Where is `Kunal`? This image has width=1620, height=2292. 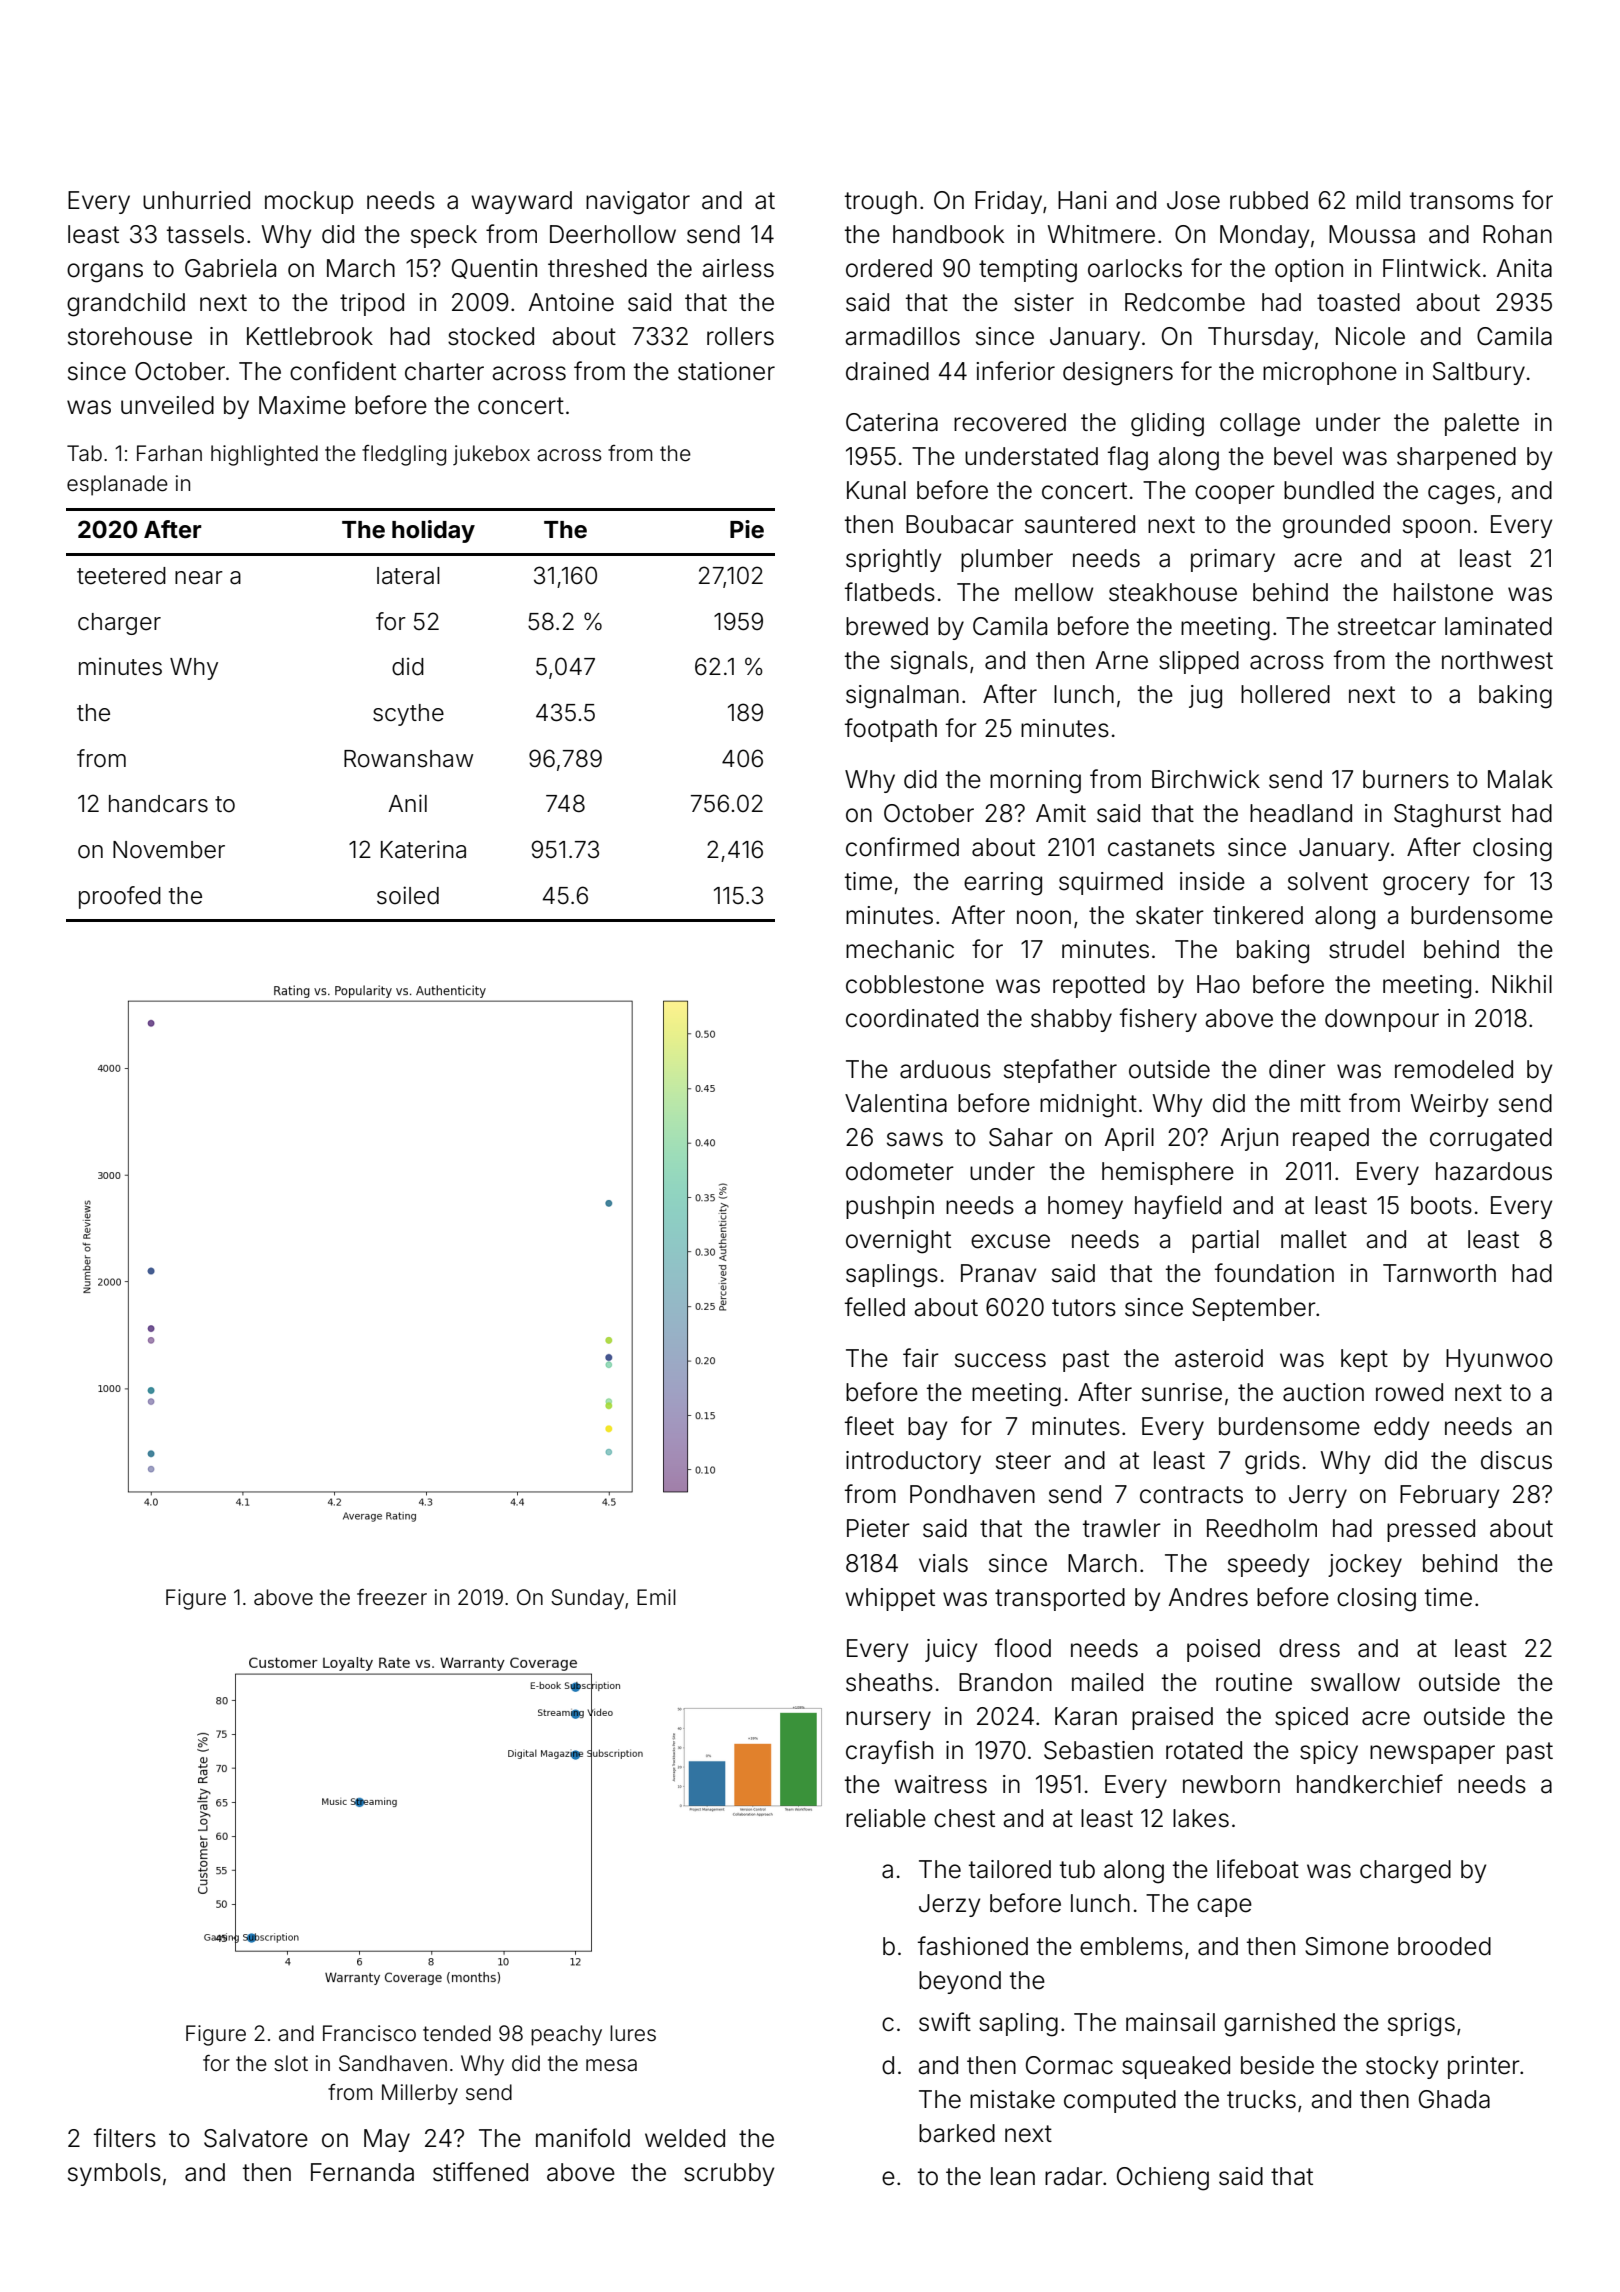
Kunal is located at coordinates (876, 490).
